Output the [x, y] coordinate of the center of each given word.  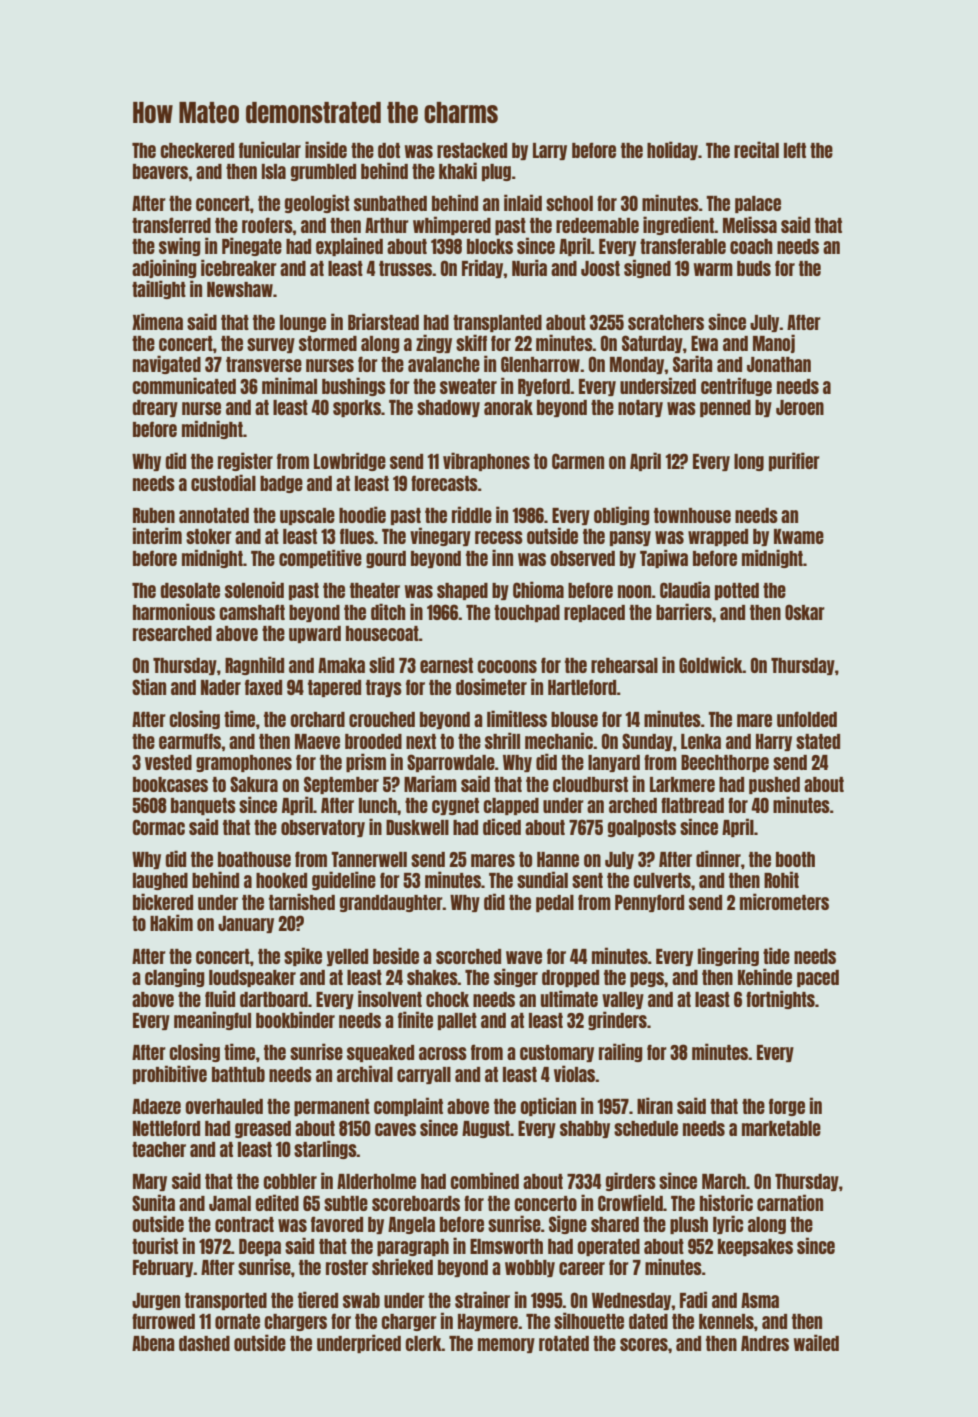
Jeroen [800, 407]
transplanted [497, 323]
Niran [655, 1105]
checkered [197, 150]
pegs [647, 979]
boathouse [254, 859]
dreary [155, 408]
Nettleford [166, 1128]
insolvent [390, 998]
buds [754, 268]
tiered [318, 1299]
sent [587, 880]
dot [389, 150]
